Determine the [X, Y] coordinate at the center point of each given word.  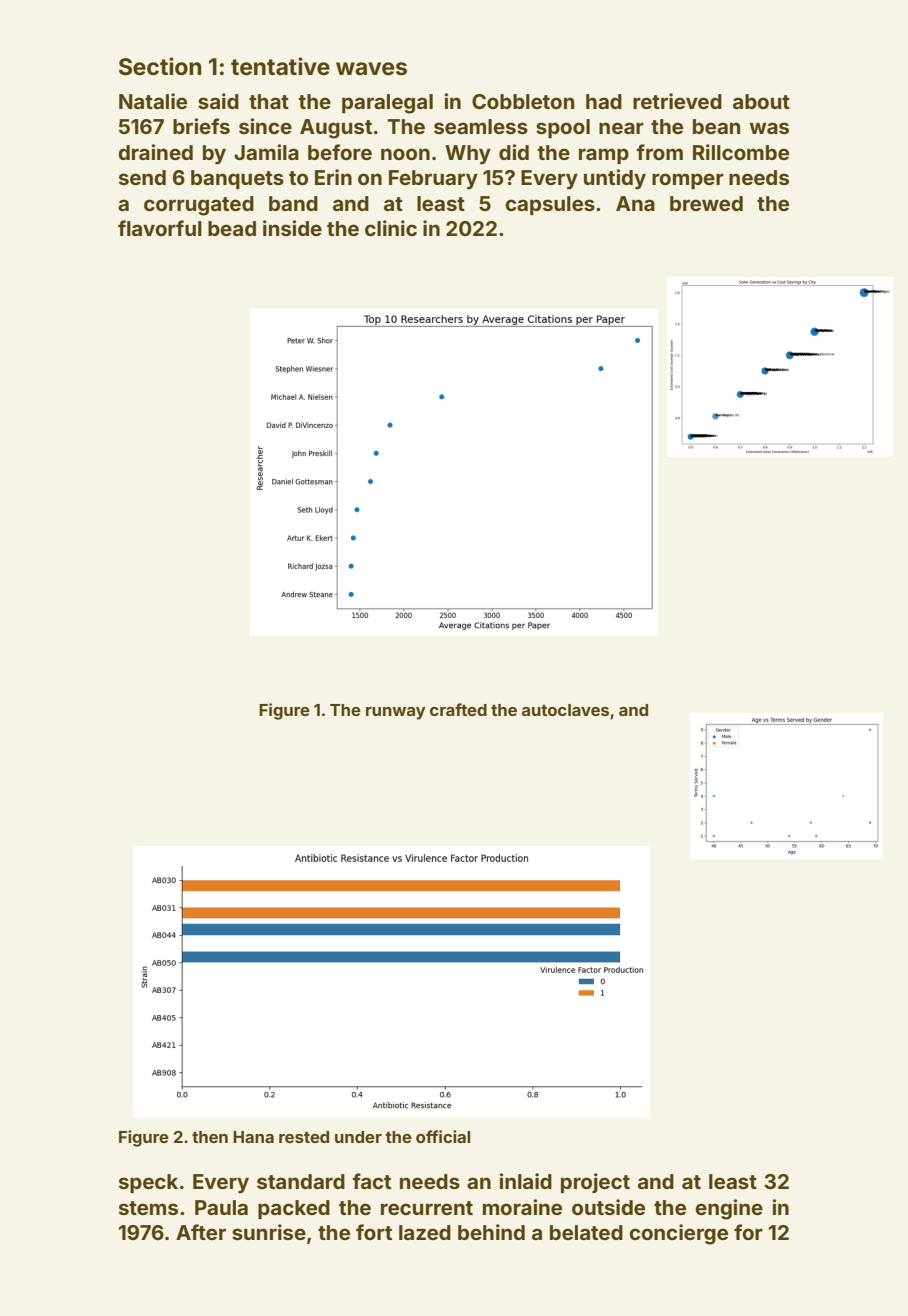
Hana [253, 1137]
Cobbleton [523, 101]
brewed [706, 203]
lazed [425, 1232]
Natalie [153, 101]
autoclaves [565, 710]
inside [292, 228]
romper [688, 181]
